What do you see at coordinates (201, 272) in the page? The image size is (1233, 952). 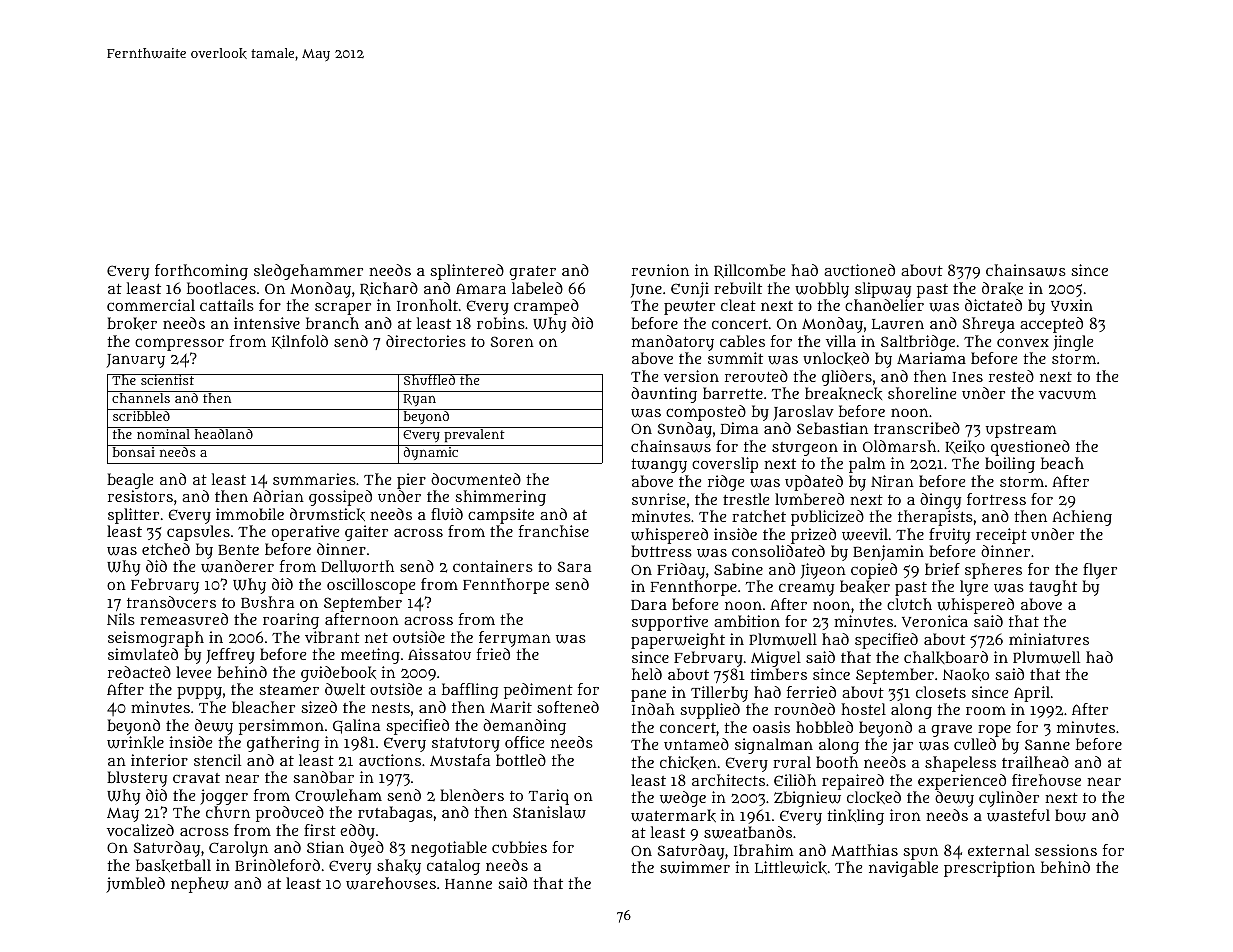 I see `forthcoming` at bounding box center [201, 272].
